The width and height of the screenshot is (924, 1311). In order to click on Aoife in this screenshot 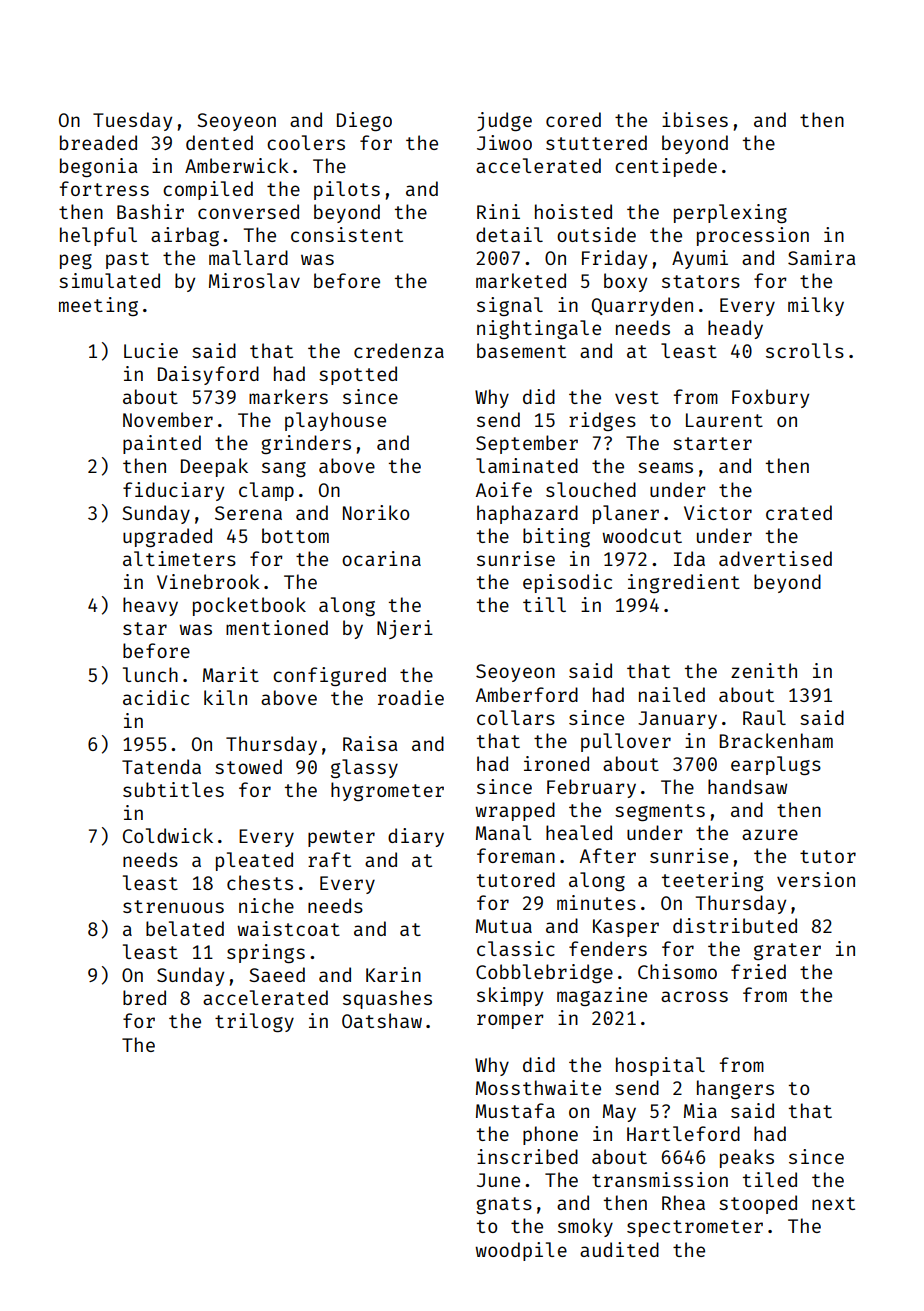, I will do `click(504, 489)`.
